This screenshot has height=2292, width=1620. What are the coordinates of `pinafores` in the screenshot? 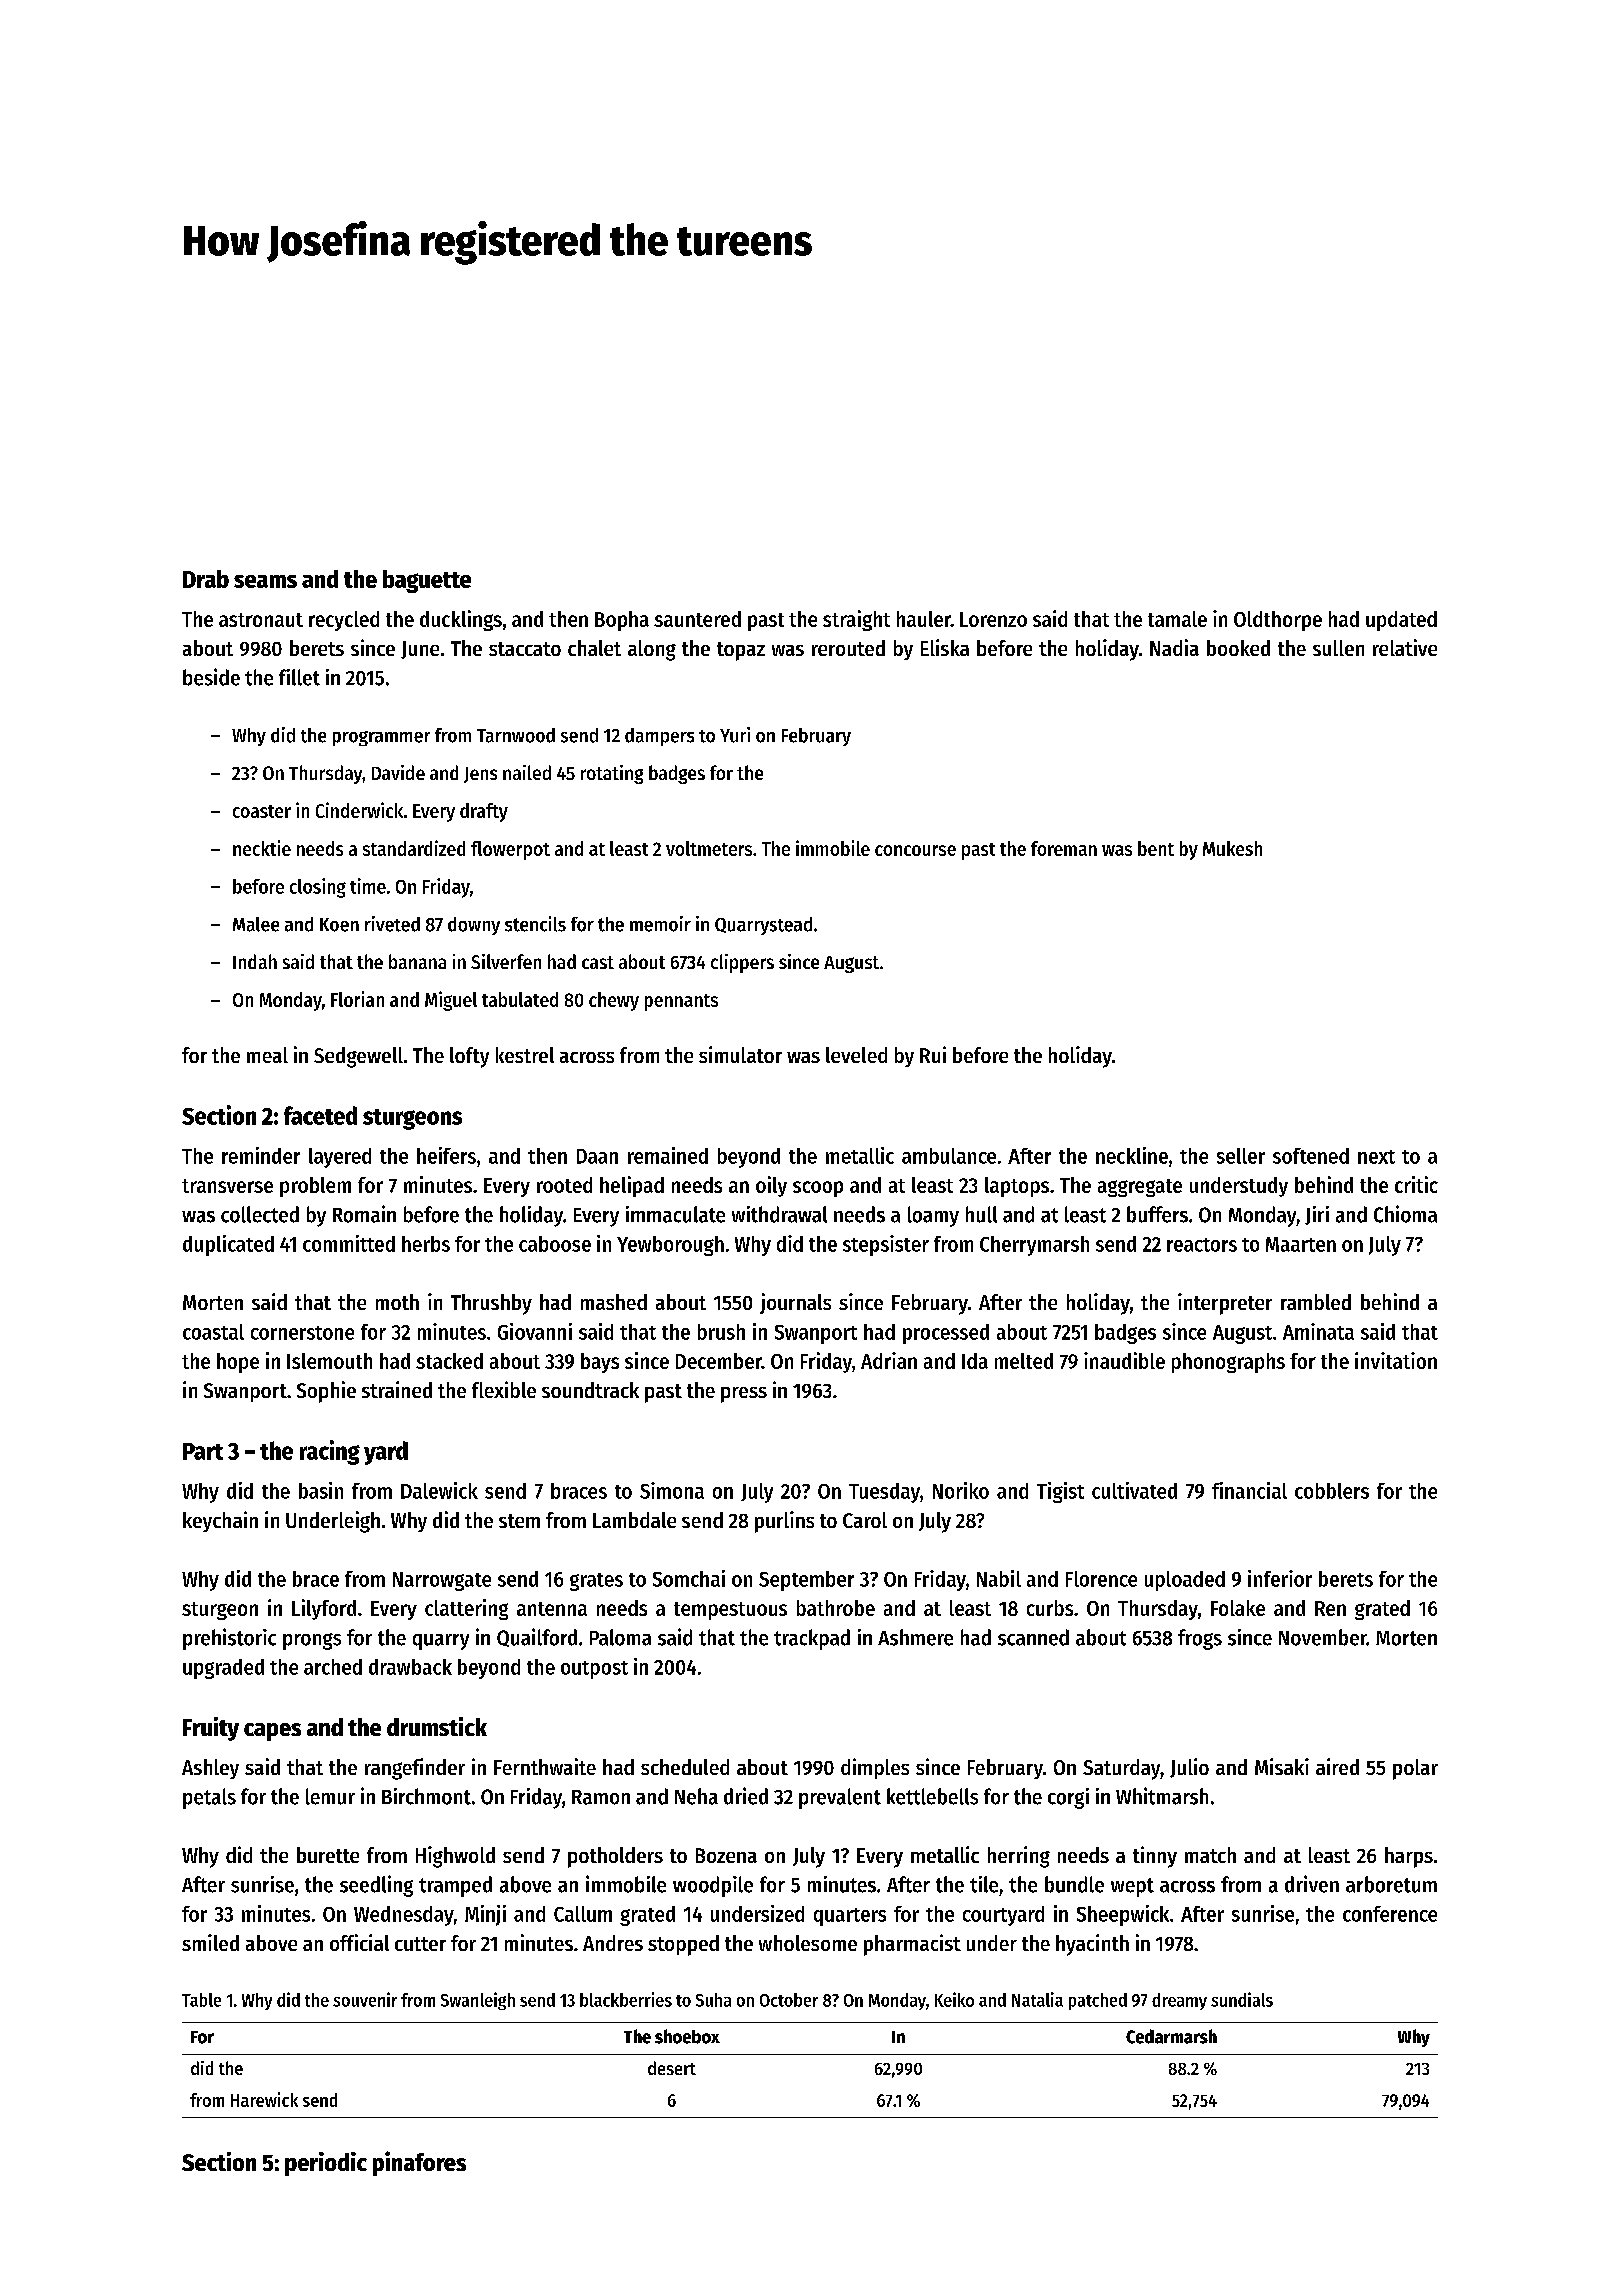 It's located at (419, 2163).
